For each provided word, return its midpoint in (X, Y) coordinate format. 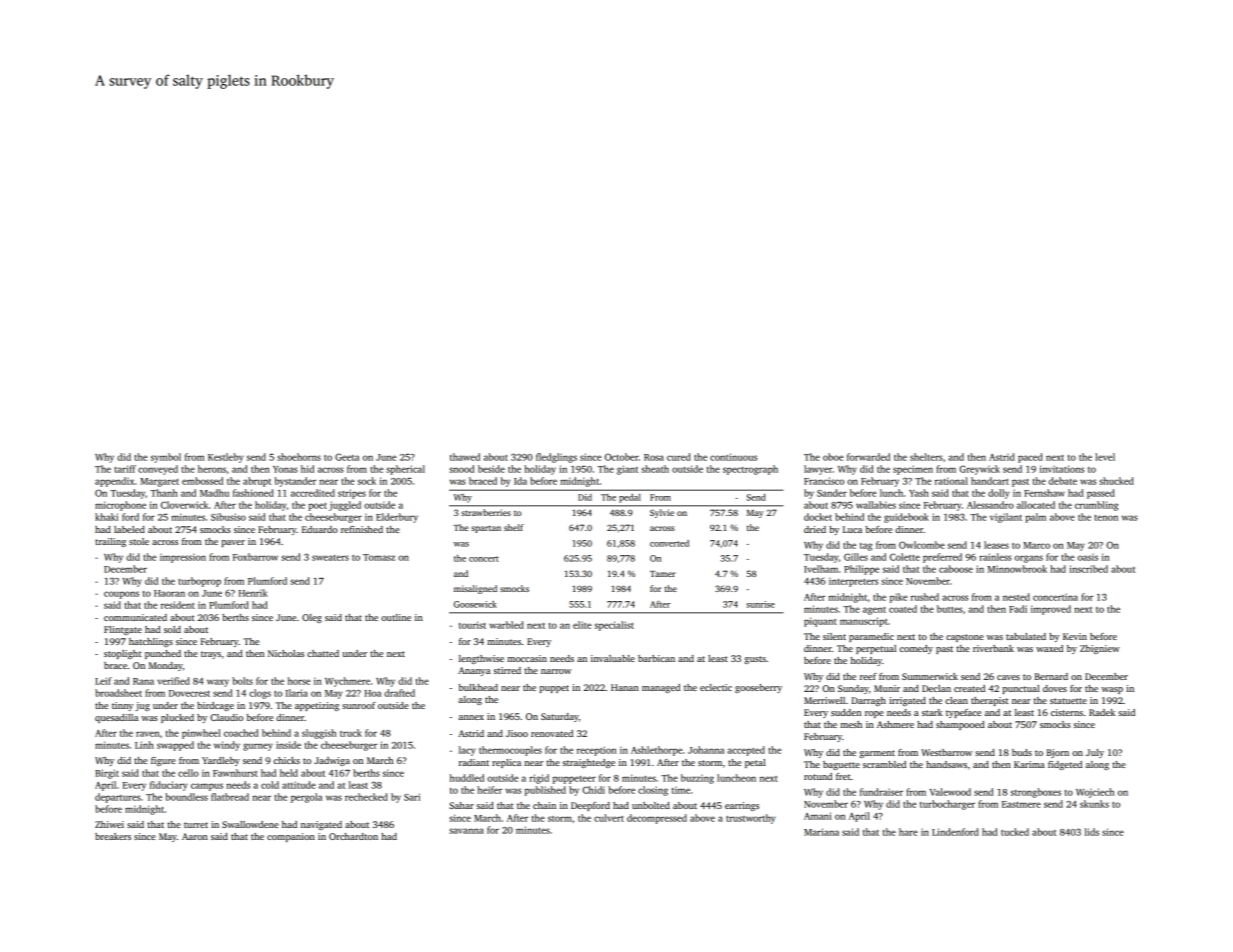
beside (491, 469)
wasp (1112, 690)
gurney (258, 747)
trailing (110, 542)
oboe (833, 457)
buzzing (697, 779)
